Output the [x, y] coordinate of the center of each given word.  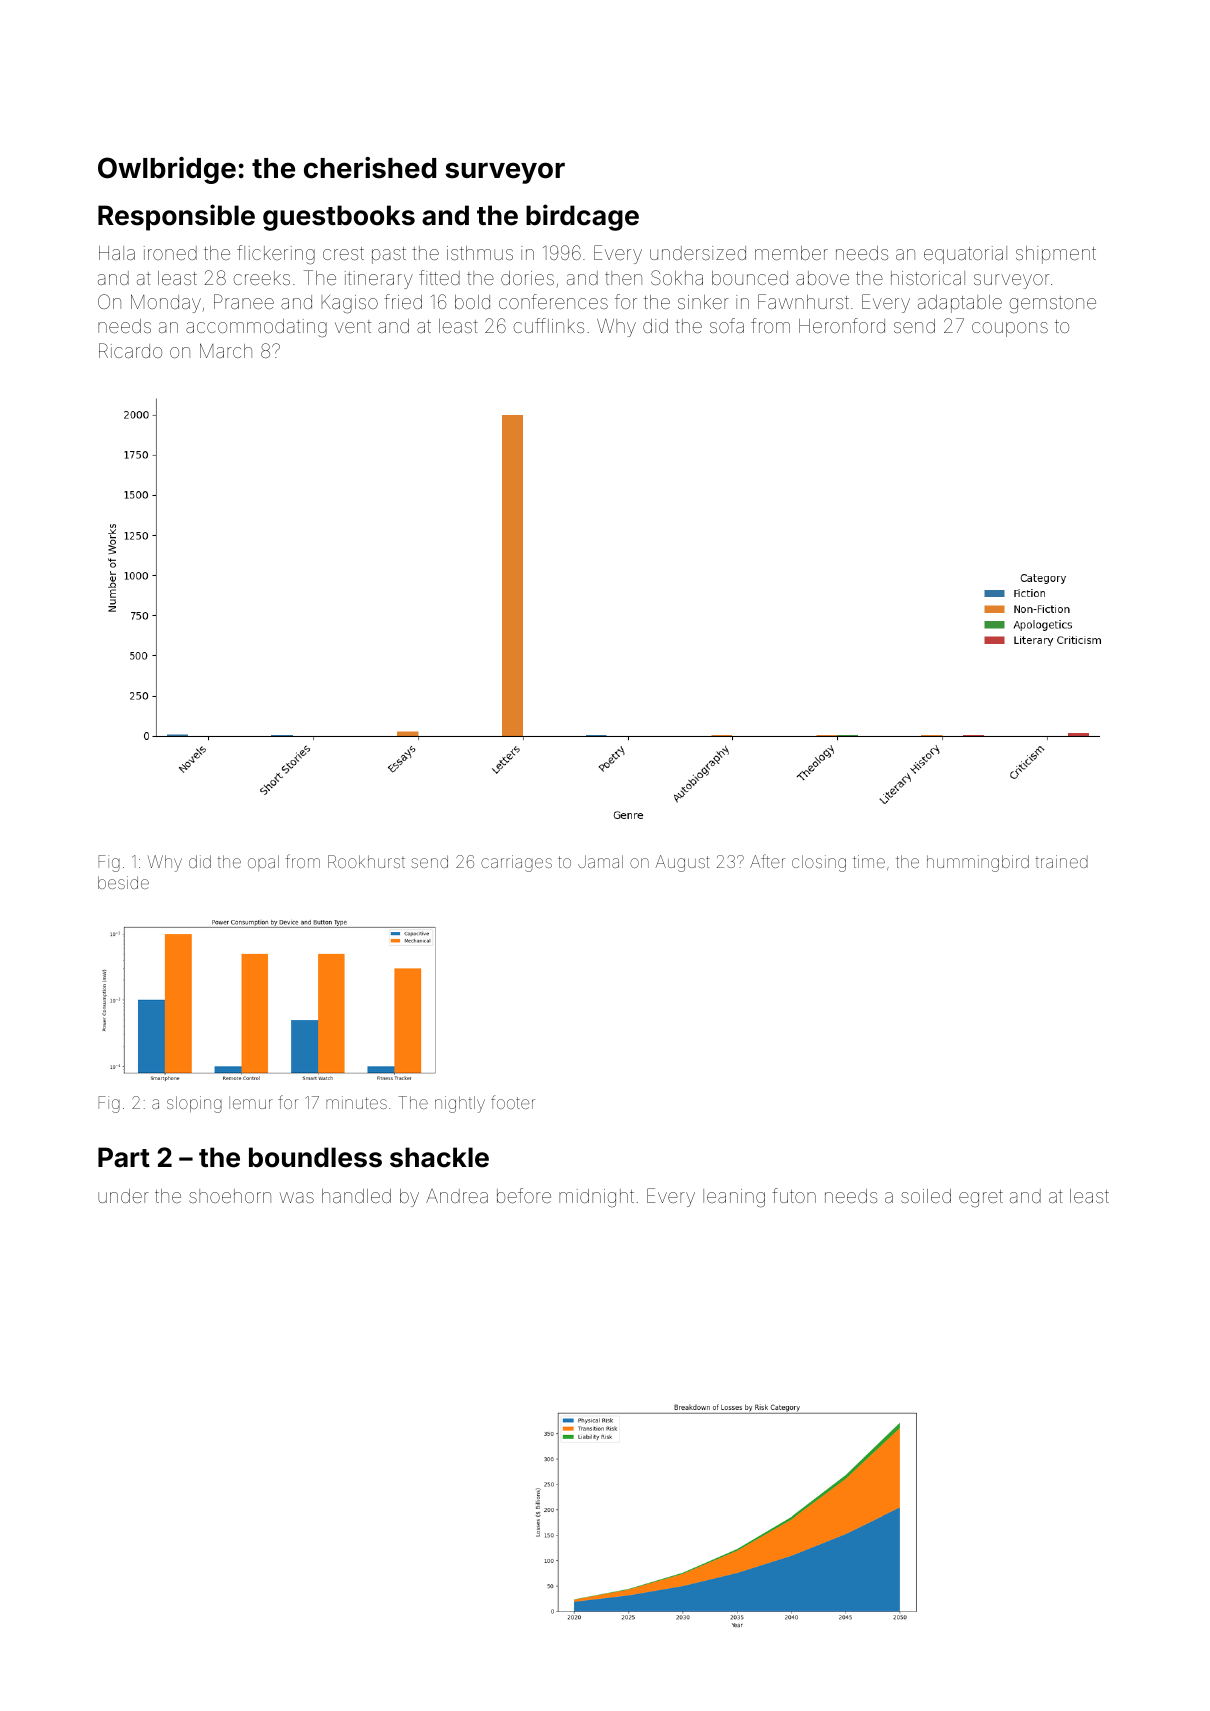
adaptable [960, 304]
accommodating [256, 328]
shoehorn [230, 1196]
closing [819, 863]
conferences [553, 301]
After [767, 861]
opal [263, 863]
